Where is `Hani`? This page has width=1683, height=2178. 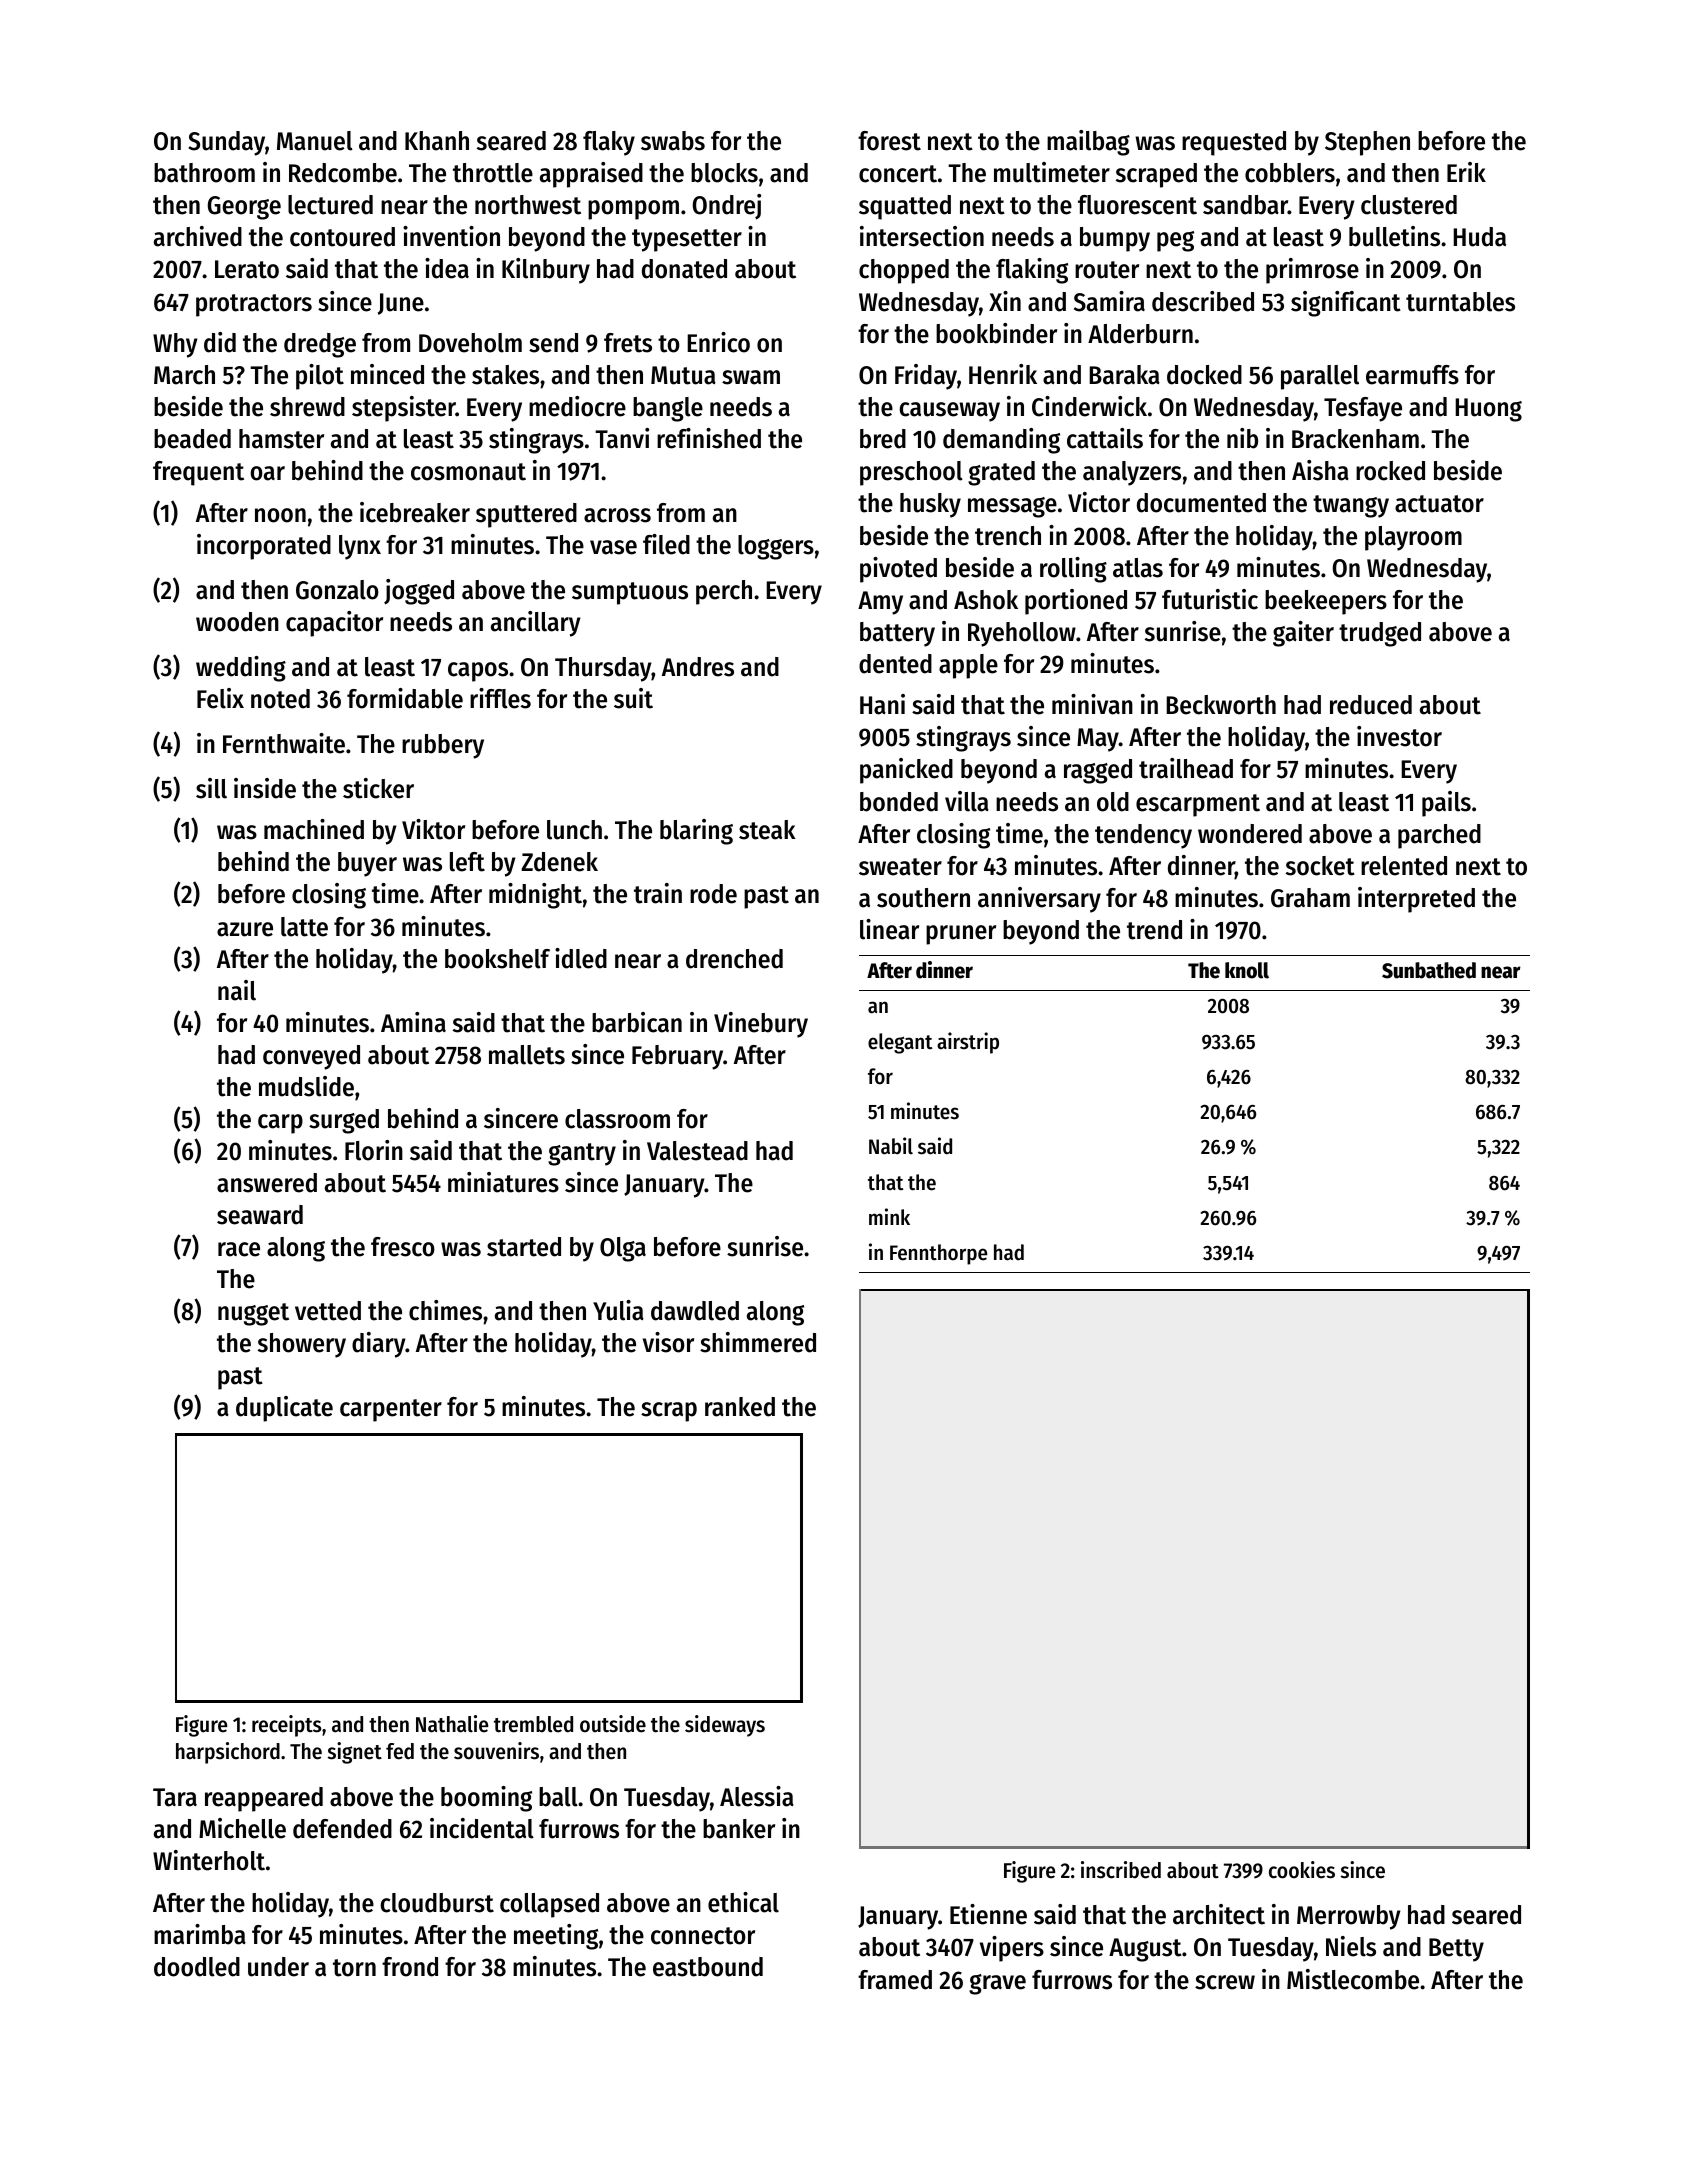 Hani is located at coordinates (882, 704).
